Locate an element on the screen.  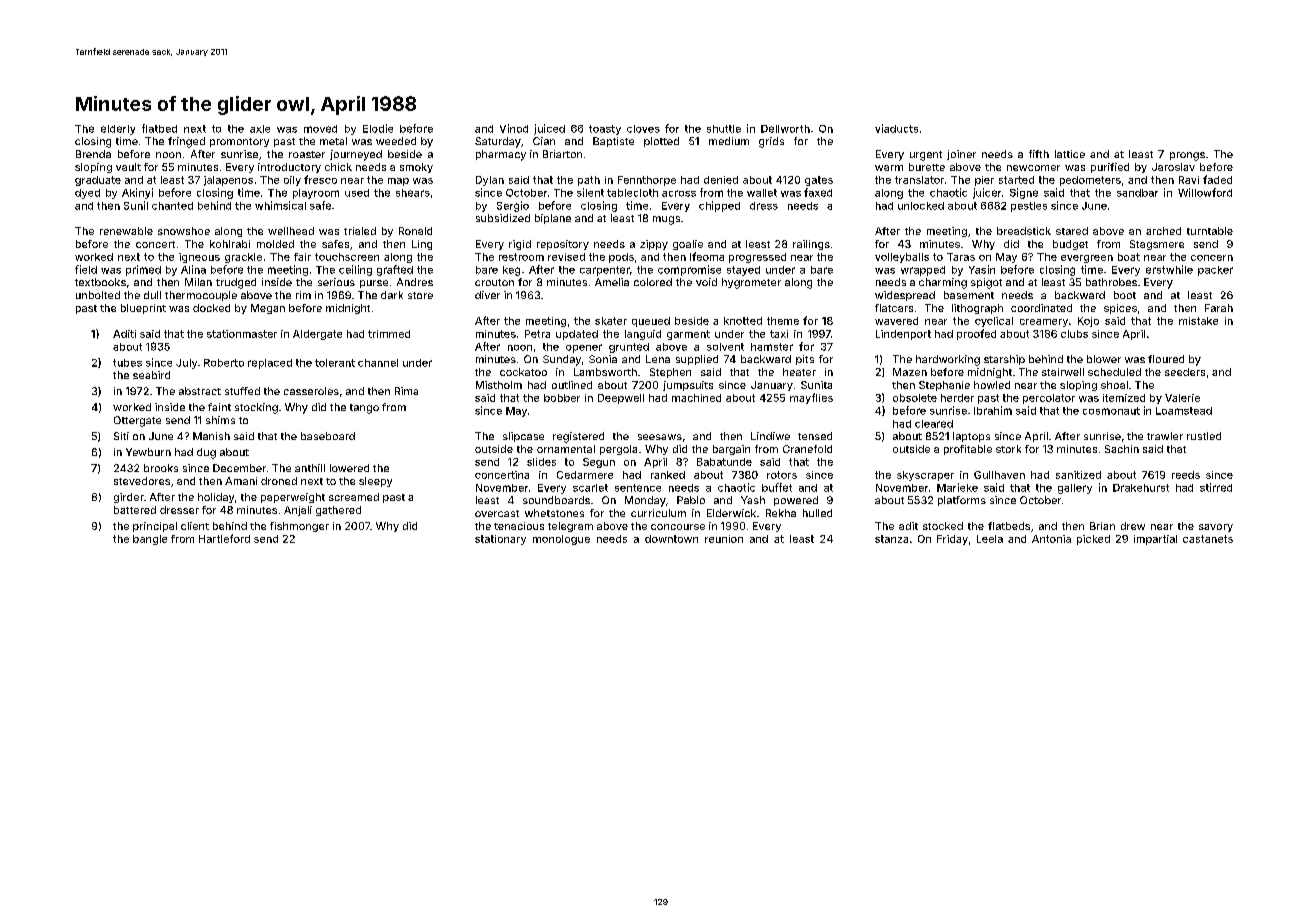
Siti is located at coordinates (121, 436).
